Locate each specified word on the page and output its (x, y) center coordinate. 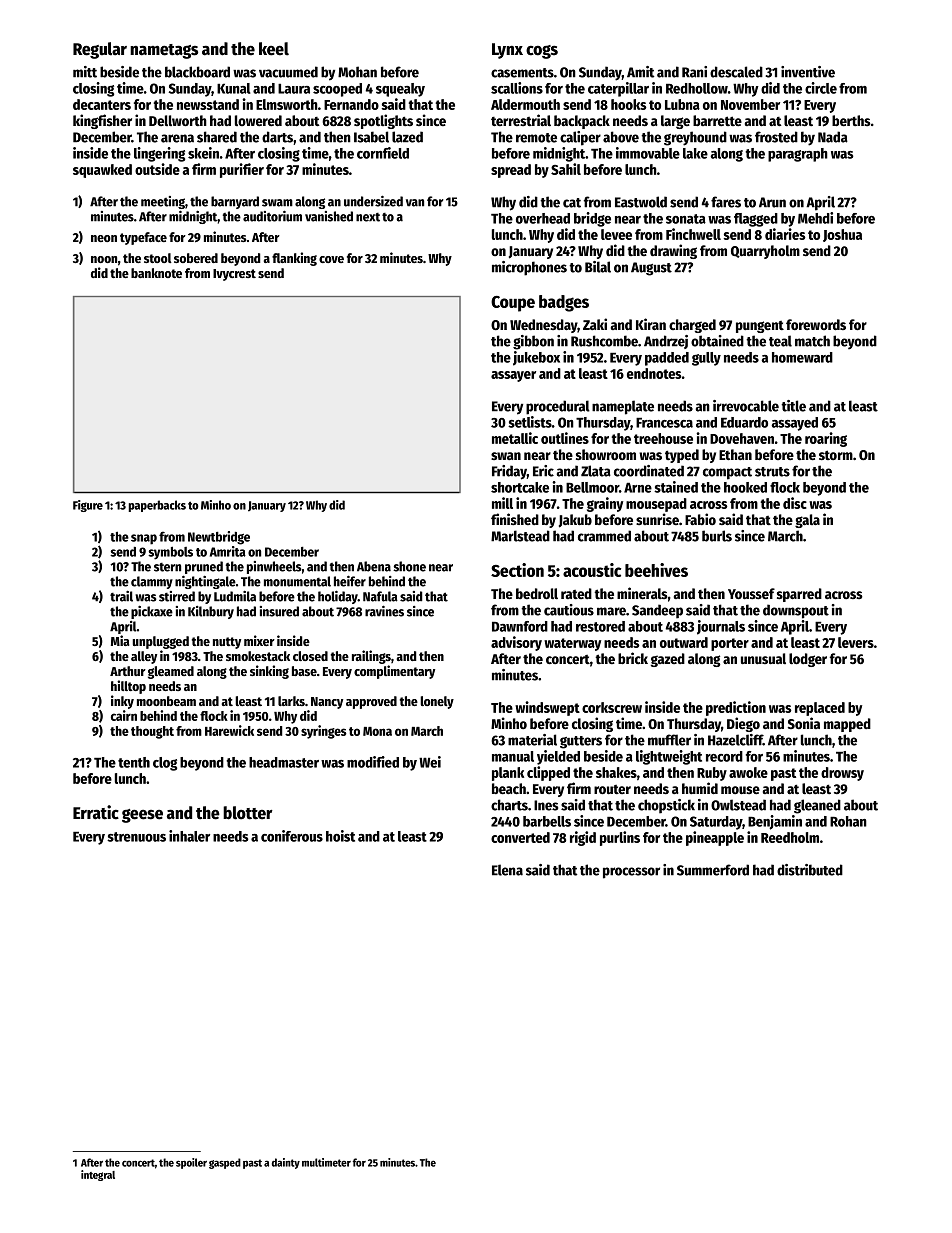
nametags (164, 51)
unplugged (161, 642)
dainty (286, 1163)
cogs (542, 52)
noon (104, 259)
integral (98, 1175)
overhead (543, 218)
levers (856, 642)
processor (631, 873)
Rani (694, 72)
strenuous (136, 837)
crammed (604, 536)
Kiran (651, 324)
